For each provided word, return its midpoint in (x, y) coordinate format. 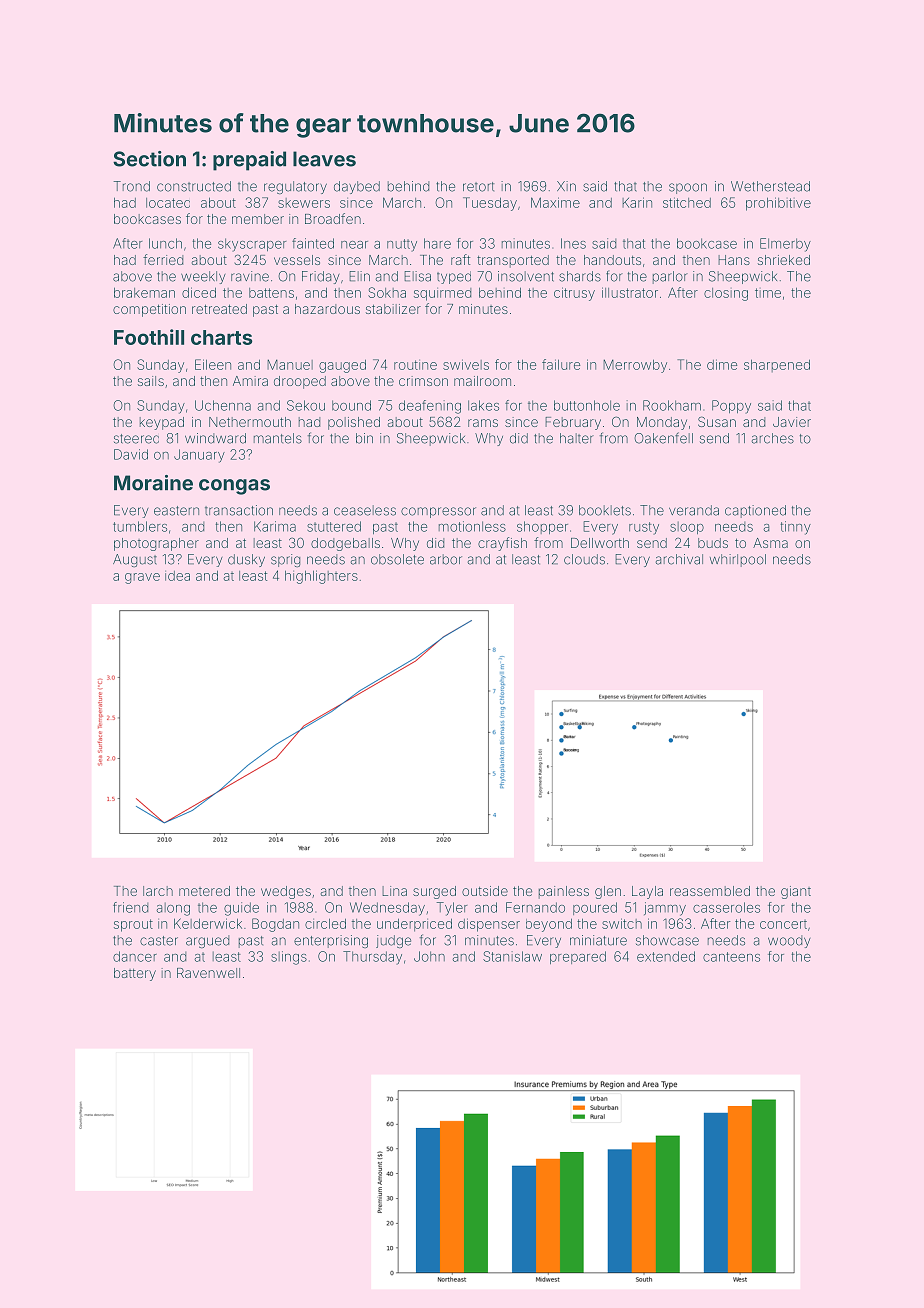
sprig (285, 561)
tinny (795, 528)
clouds (584, 559)
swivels (466, 364)
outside (485, 891)
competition (149, 310)
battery (135, 974)
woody (789, 941)
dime (722, 364)
